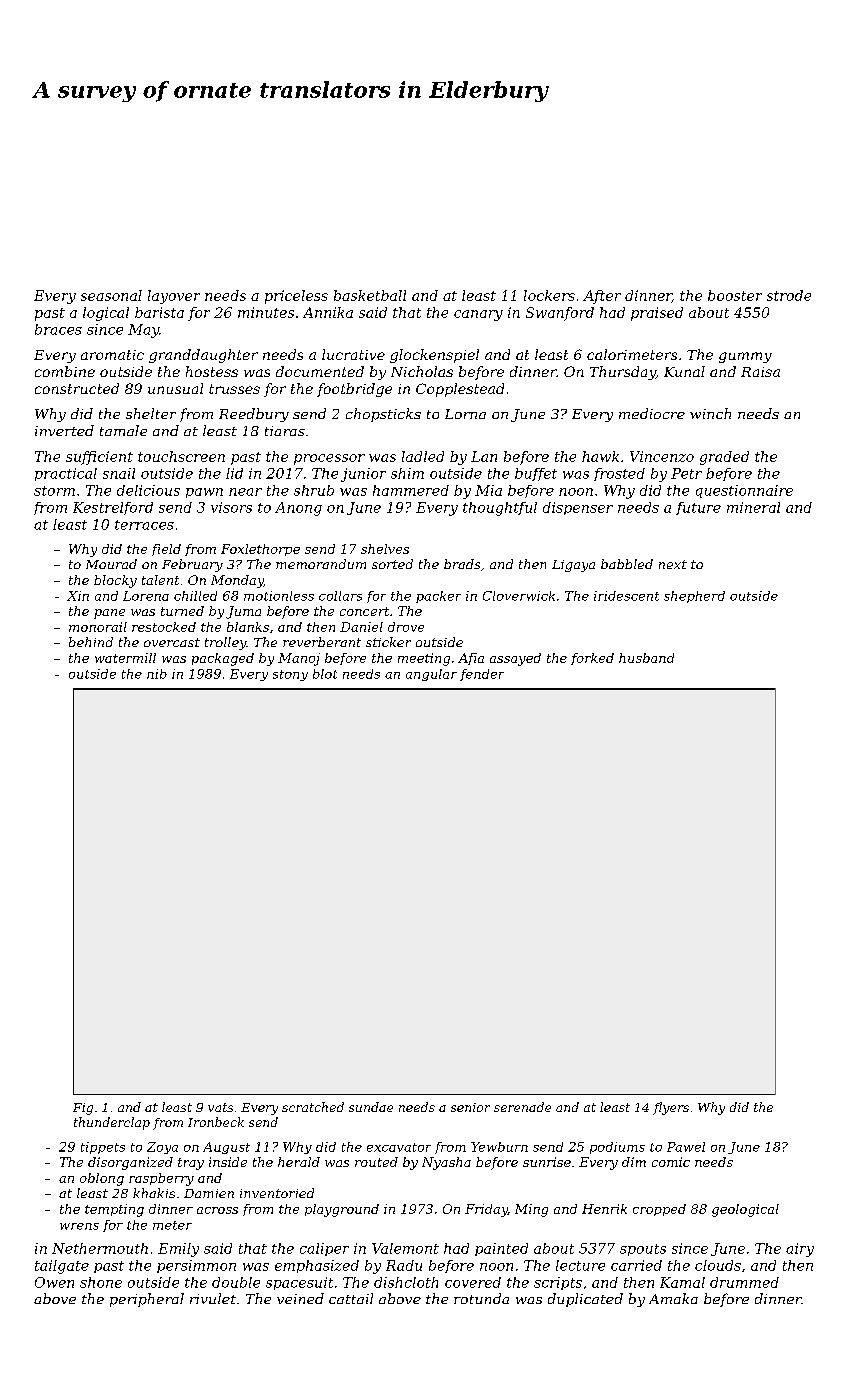 Image resolution: width=849 pixels, height=1400 pixels. What do you see at coordinates (157, 674) in the page?
I see `nib` at bounding box center [157, 674].
